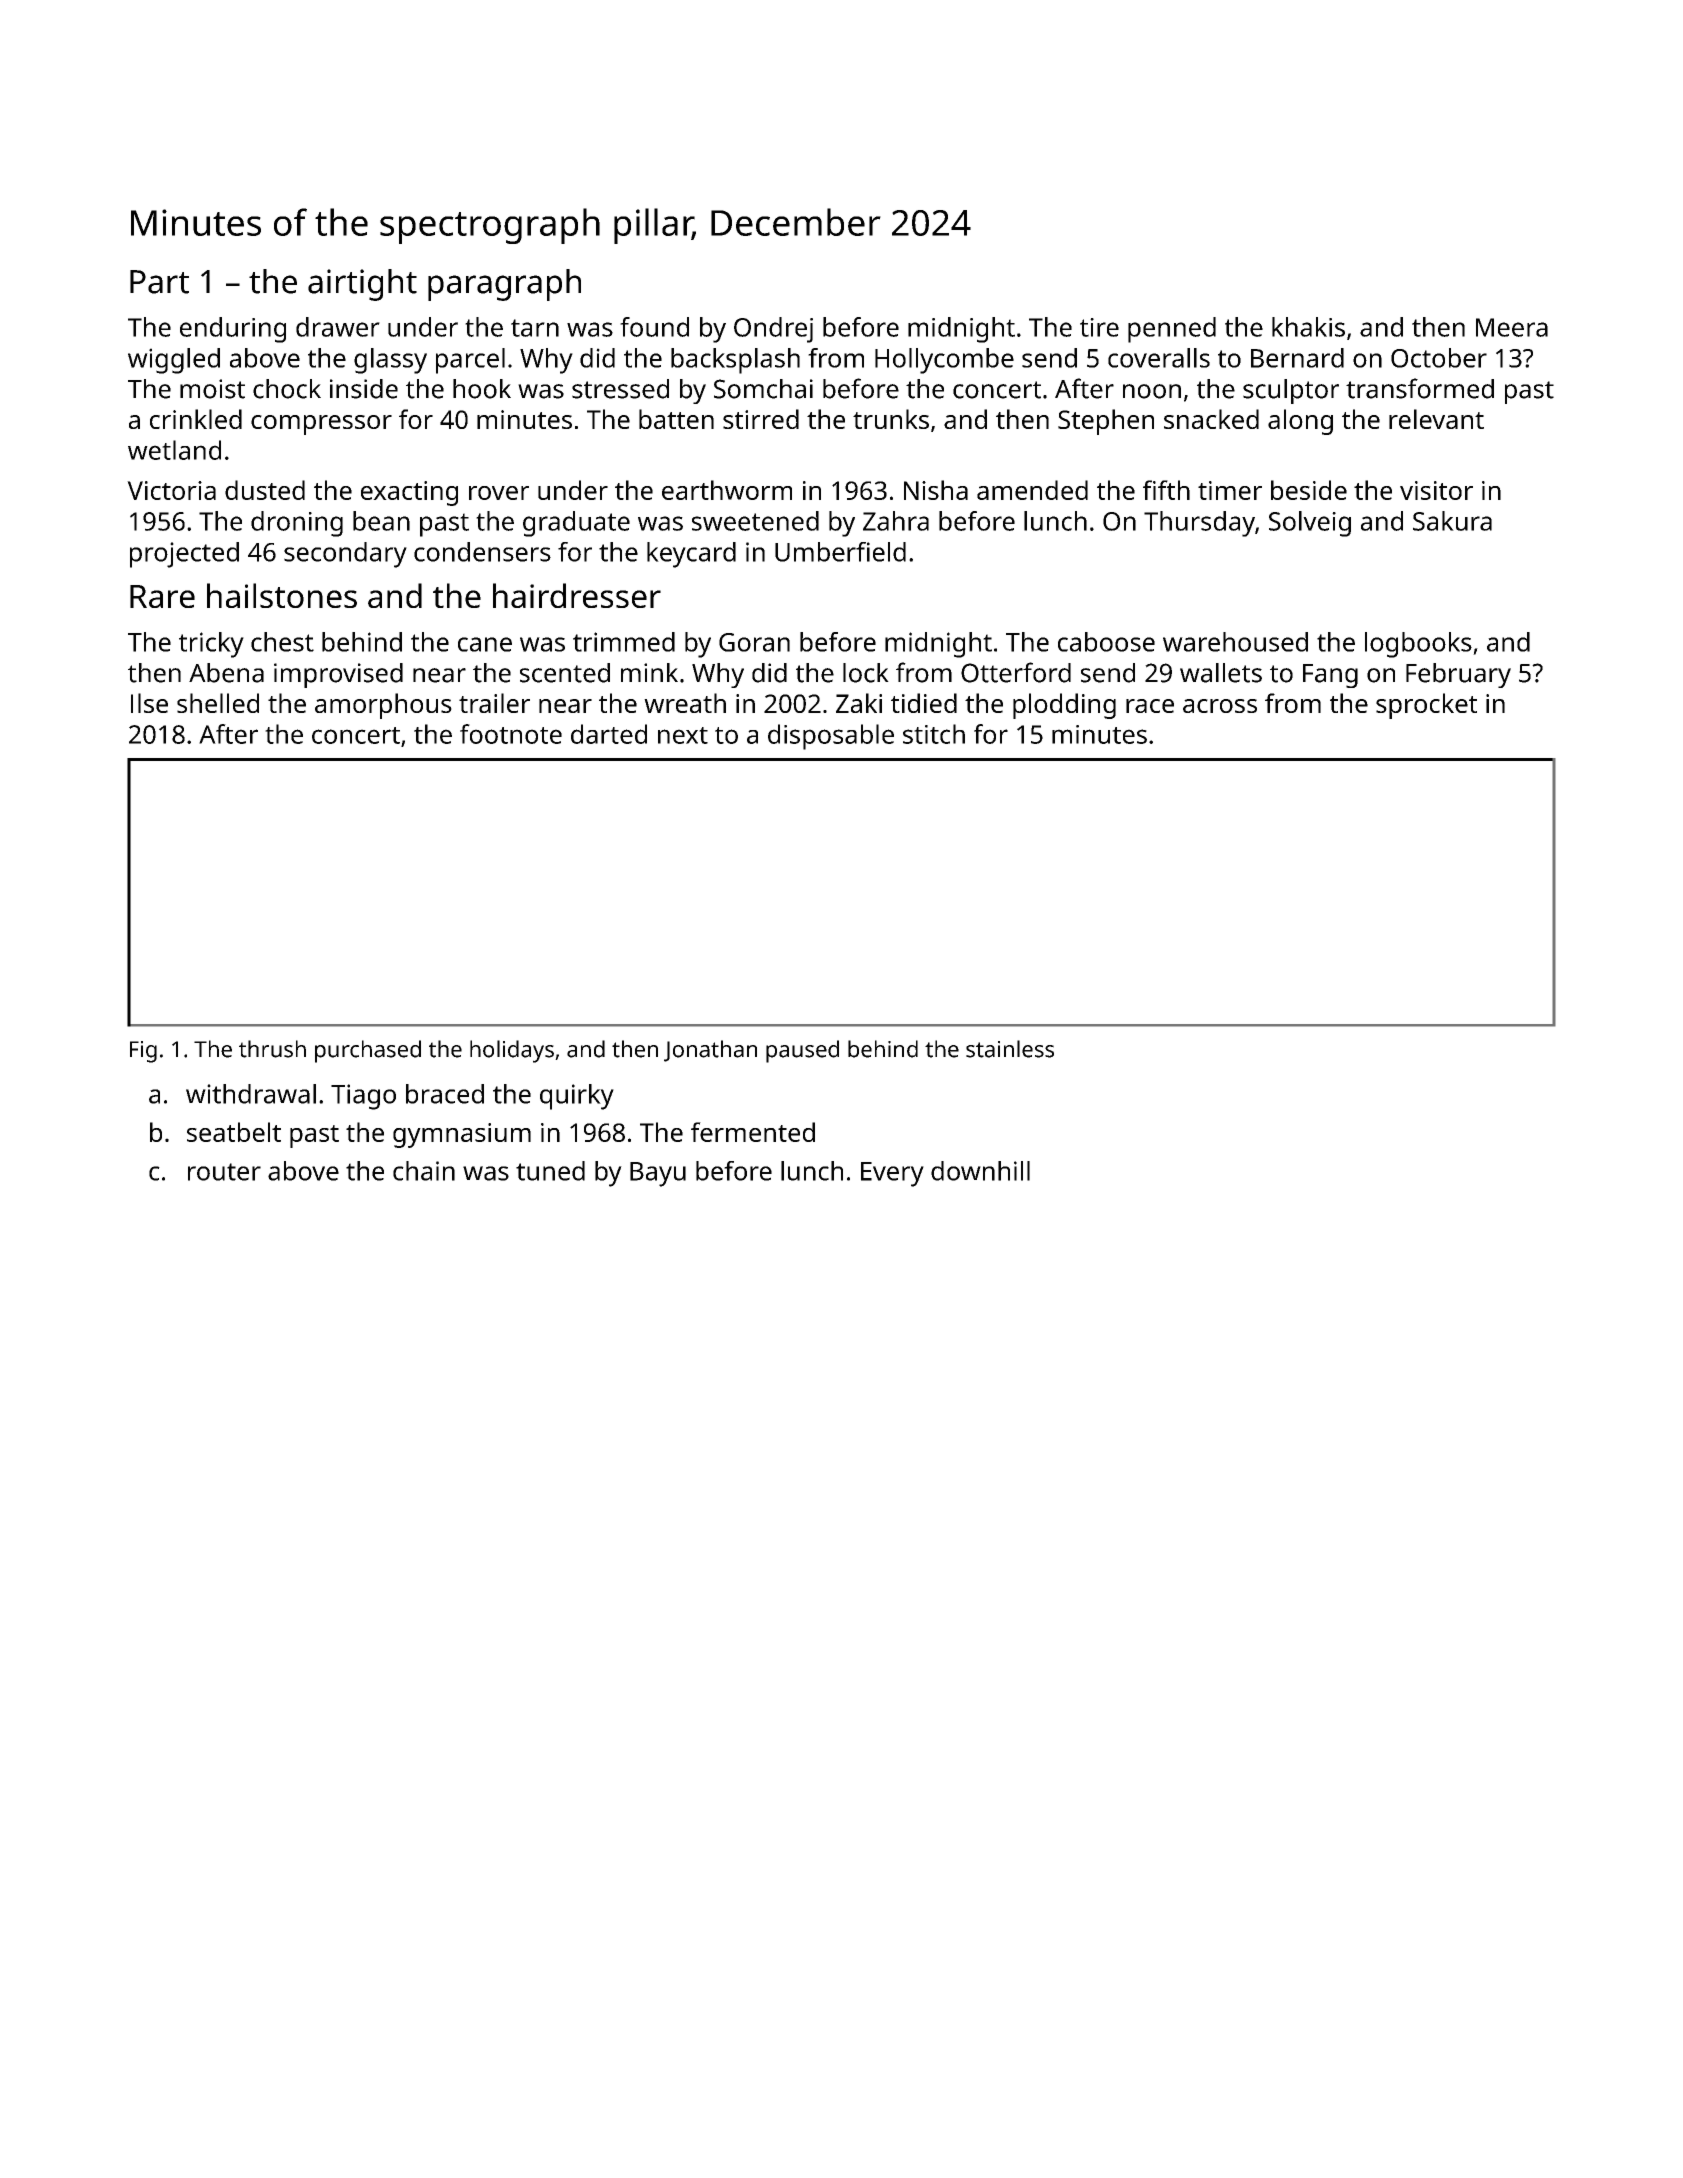 The width and height of the document is (1683, 2178). What do you see at coordinates (1439, 358) in the document?
I see `October` at bounding box center [1439, 358].
